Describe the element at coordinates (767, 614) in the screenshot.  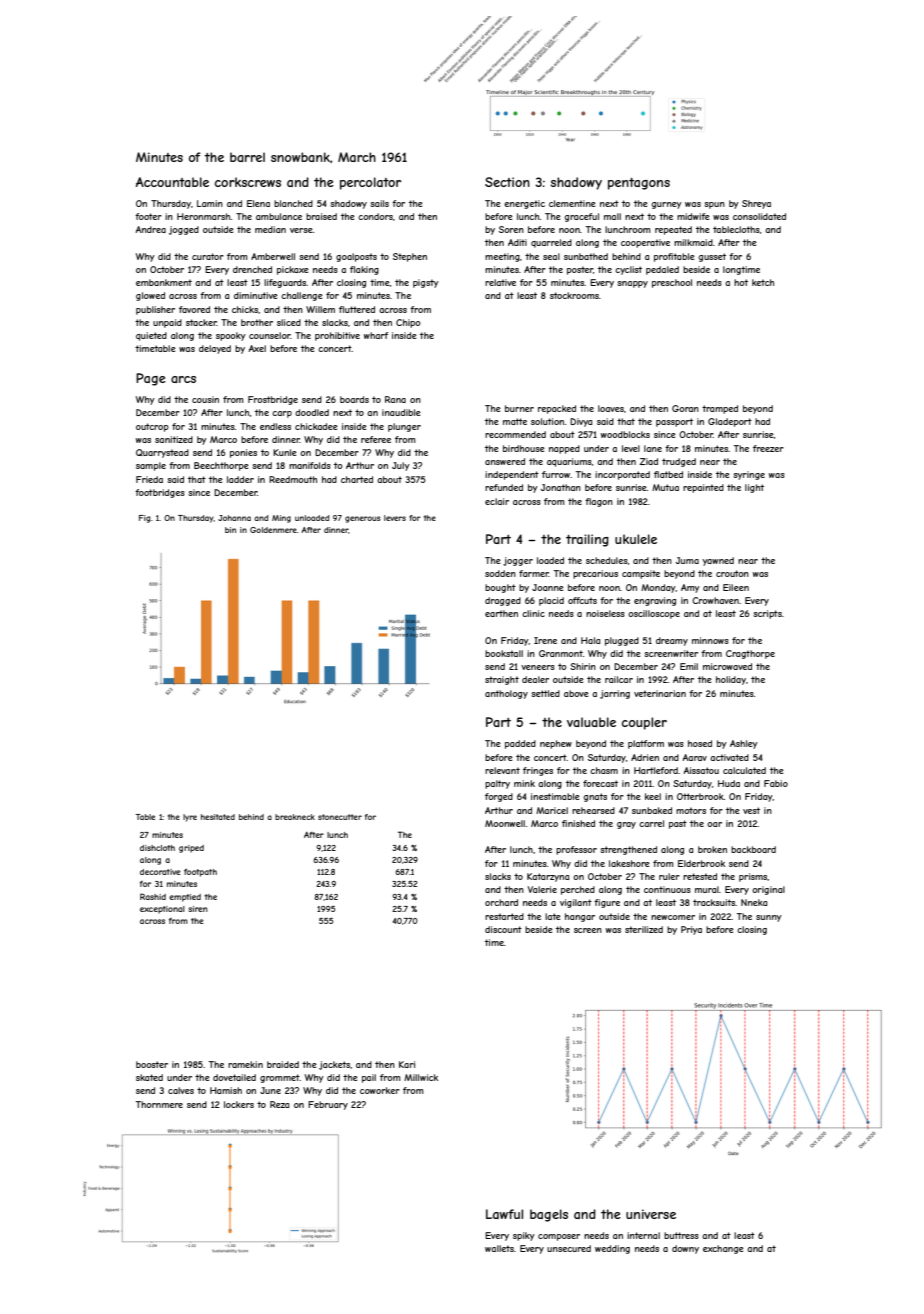
I see `scripts` at that location.
